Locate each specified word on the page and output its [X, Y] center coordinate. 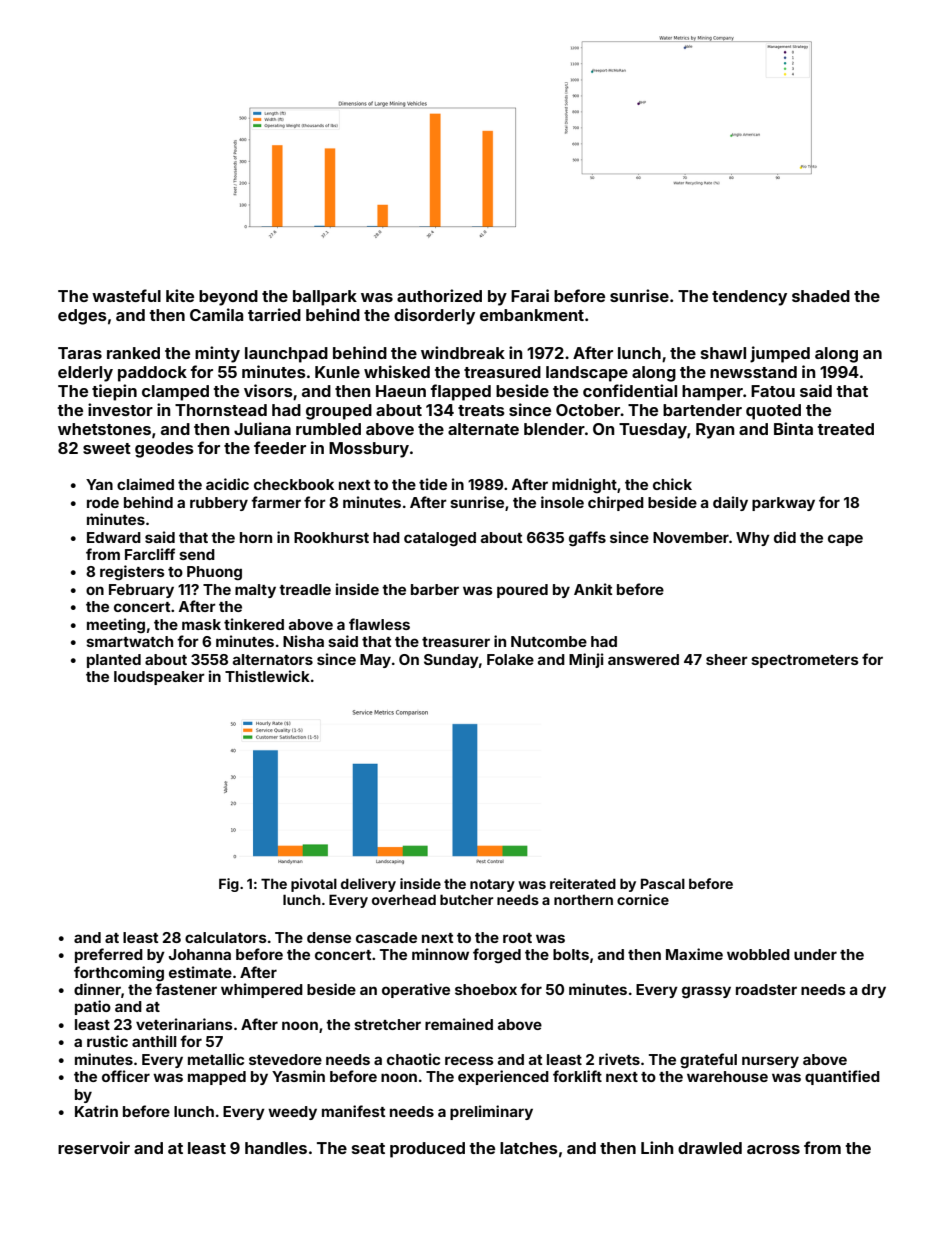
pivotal [314, 885]
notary [492, 885]
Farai [530, 295]
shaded [821, 296]
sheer [727, 659]
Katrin [96, 1111]
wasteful [126, 295]
